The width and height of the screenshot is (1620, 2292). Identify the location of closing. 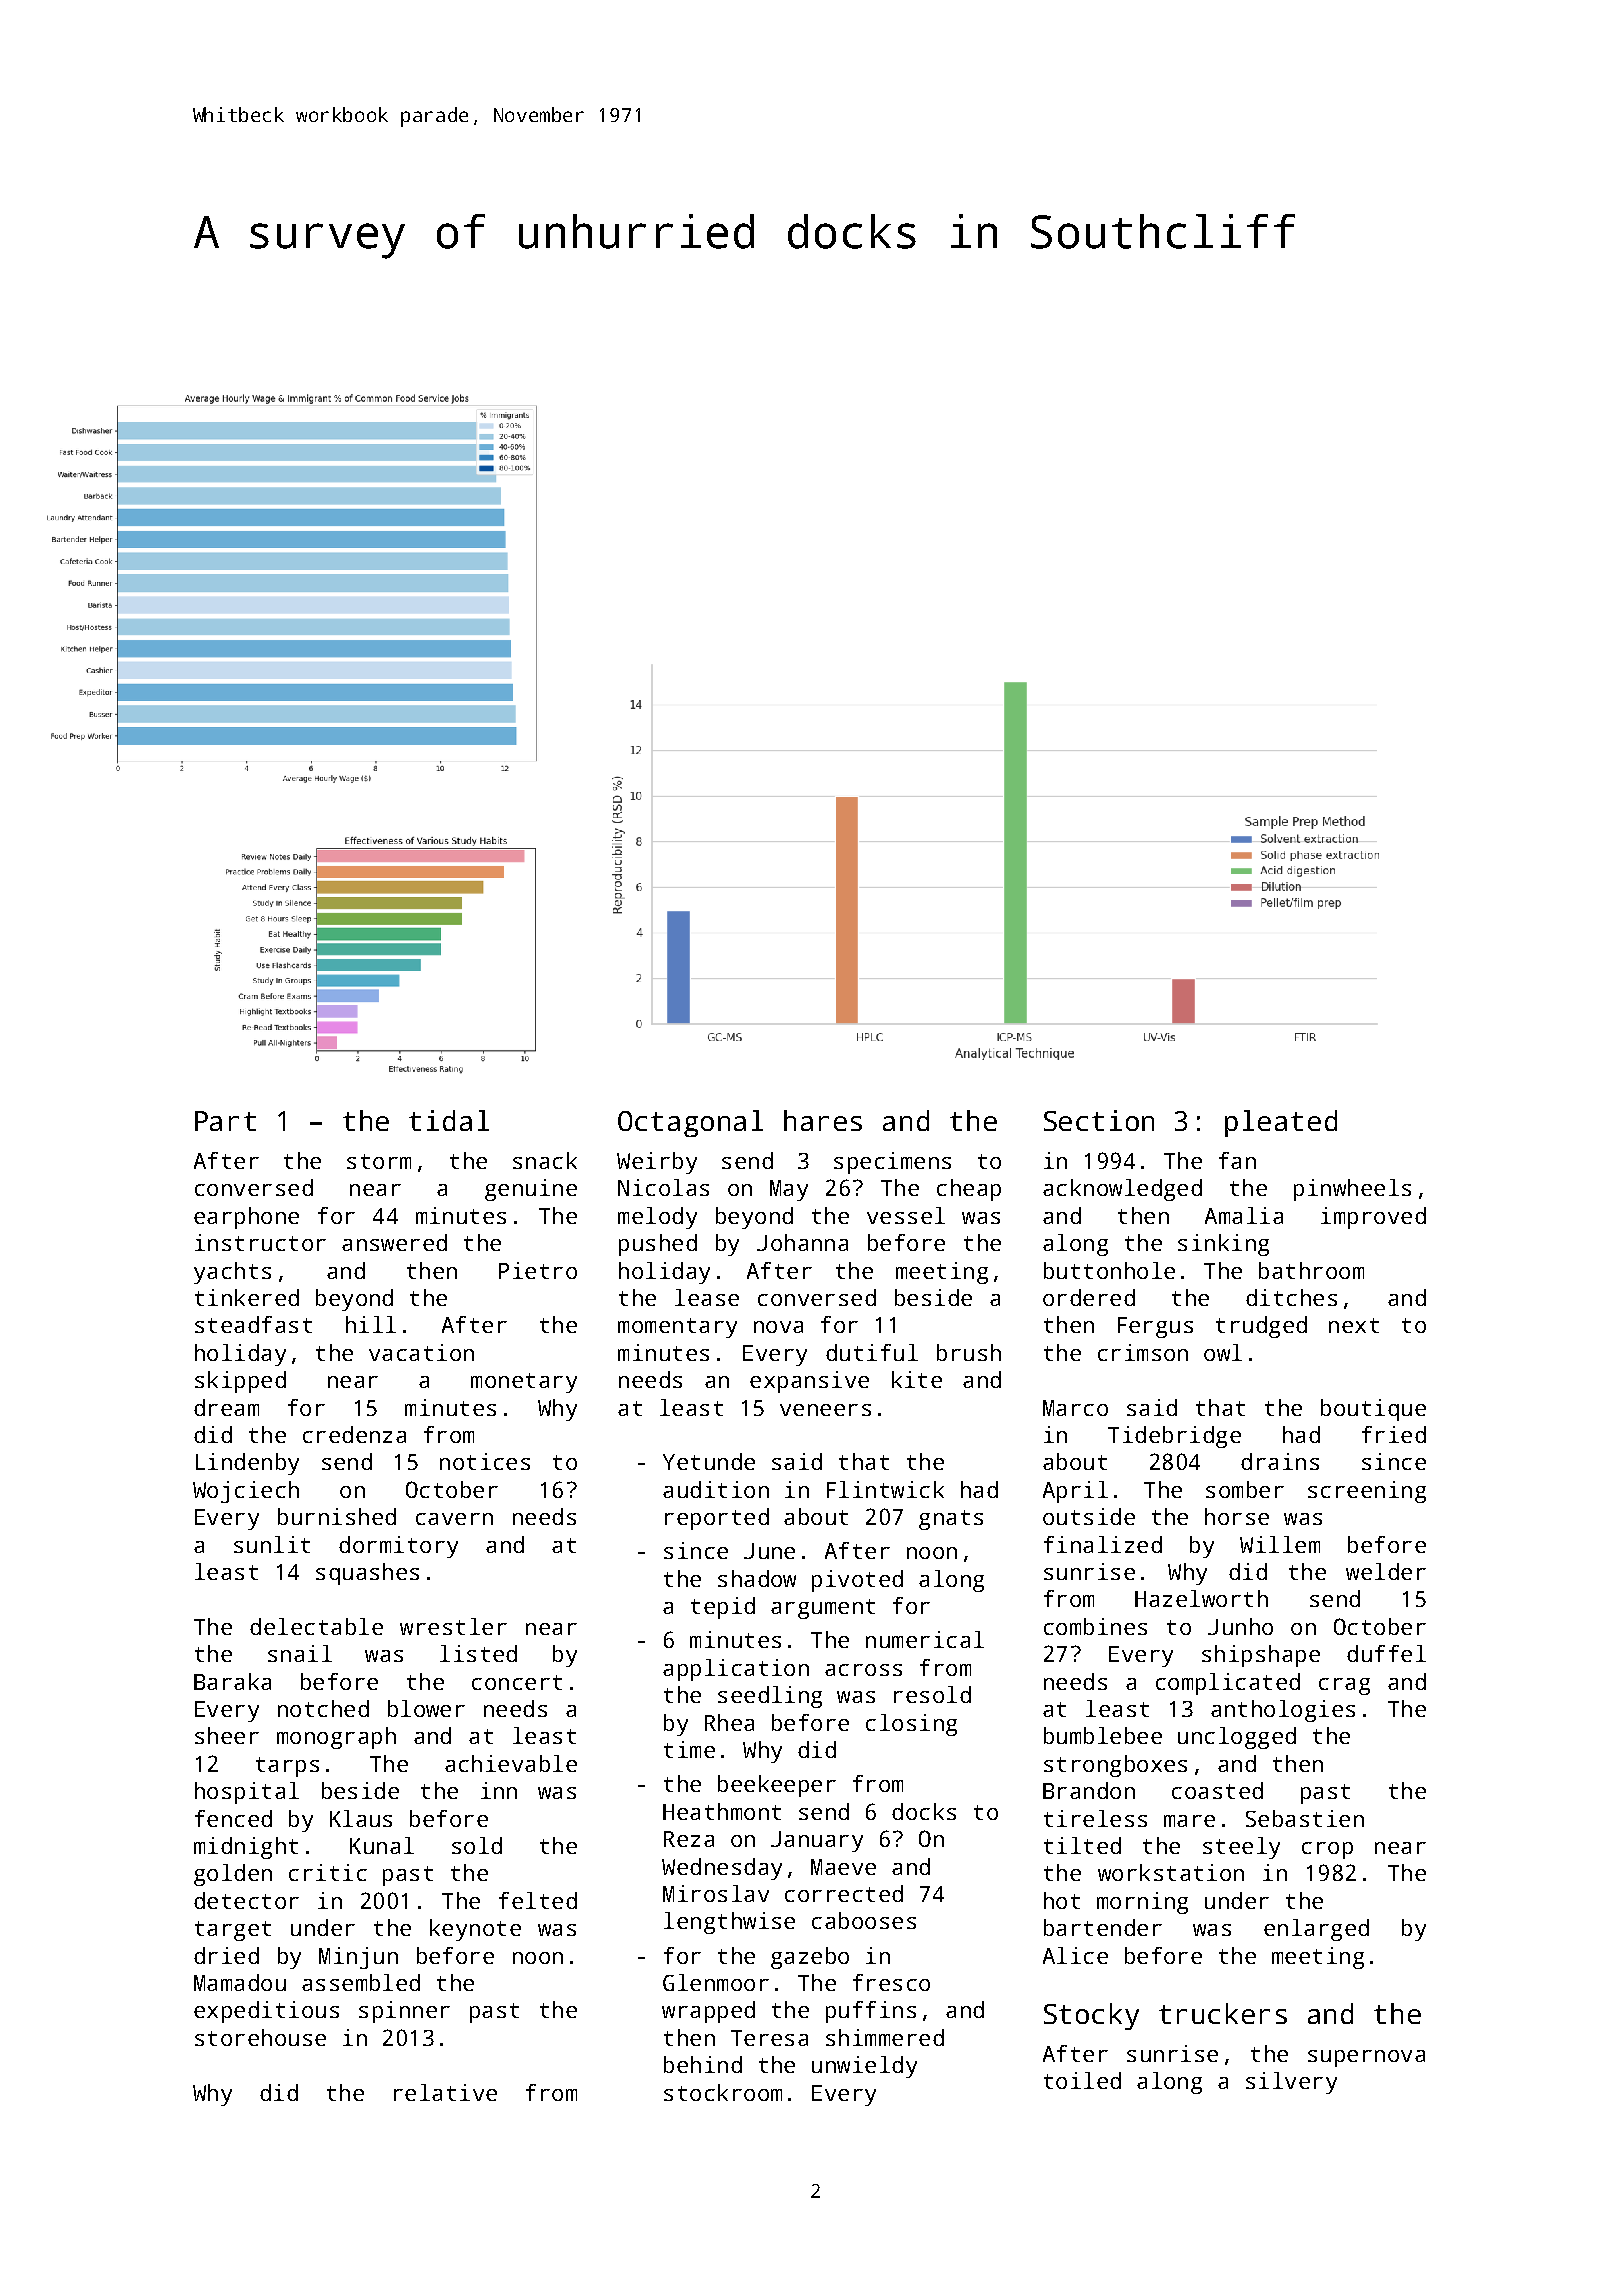
(911, 1725).
